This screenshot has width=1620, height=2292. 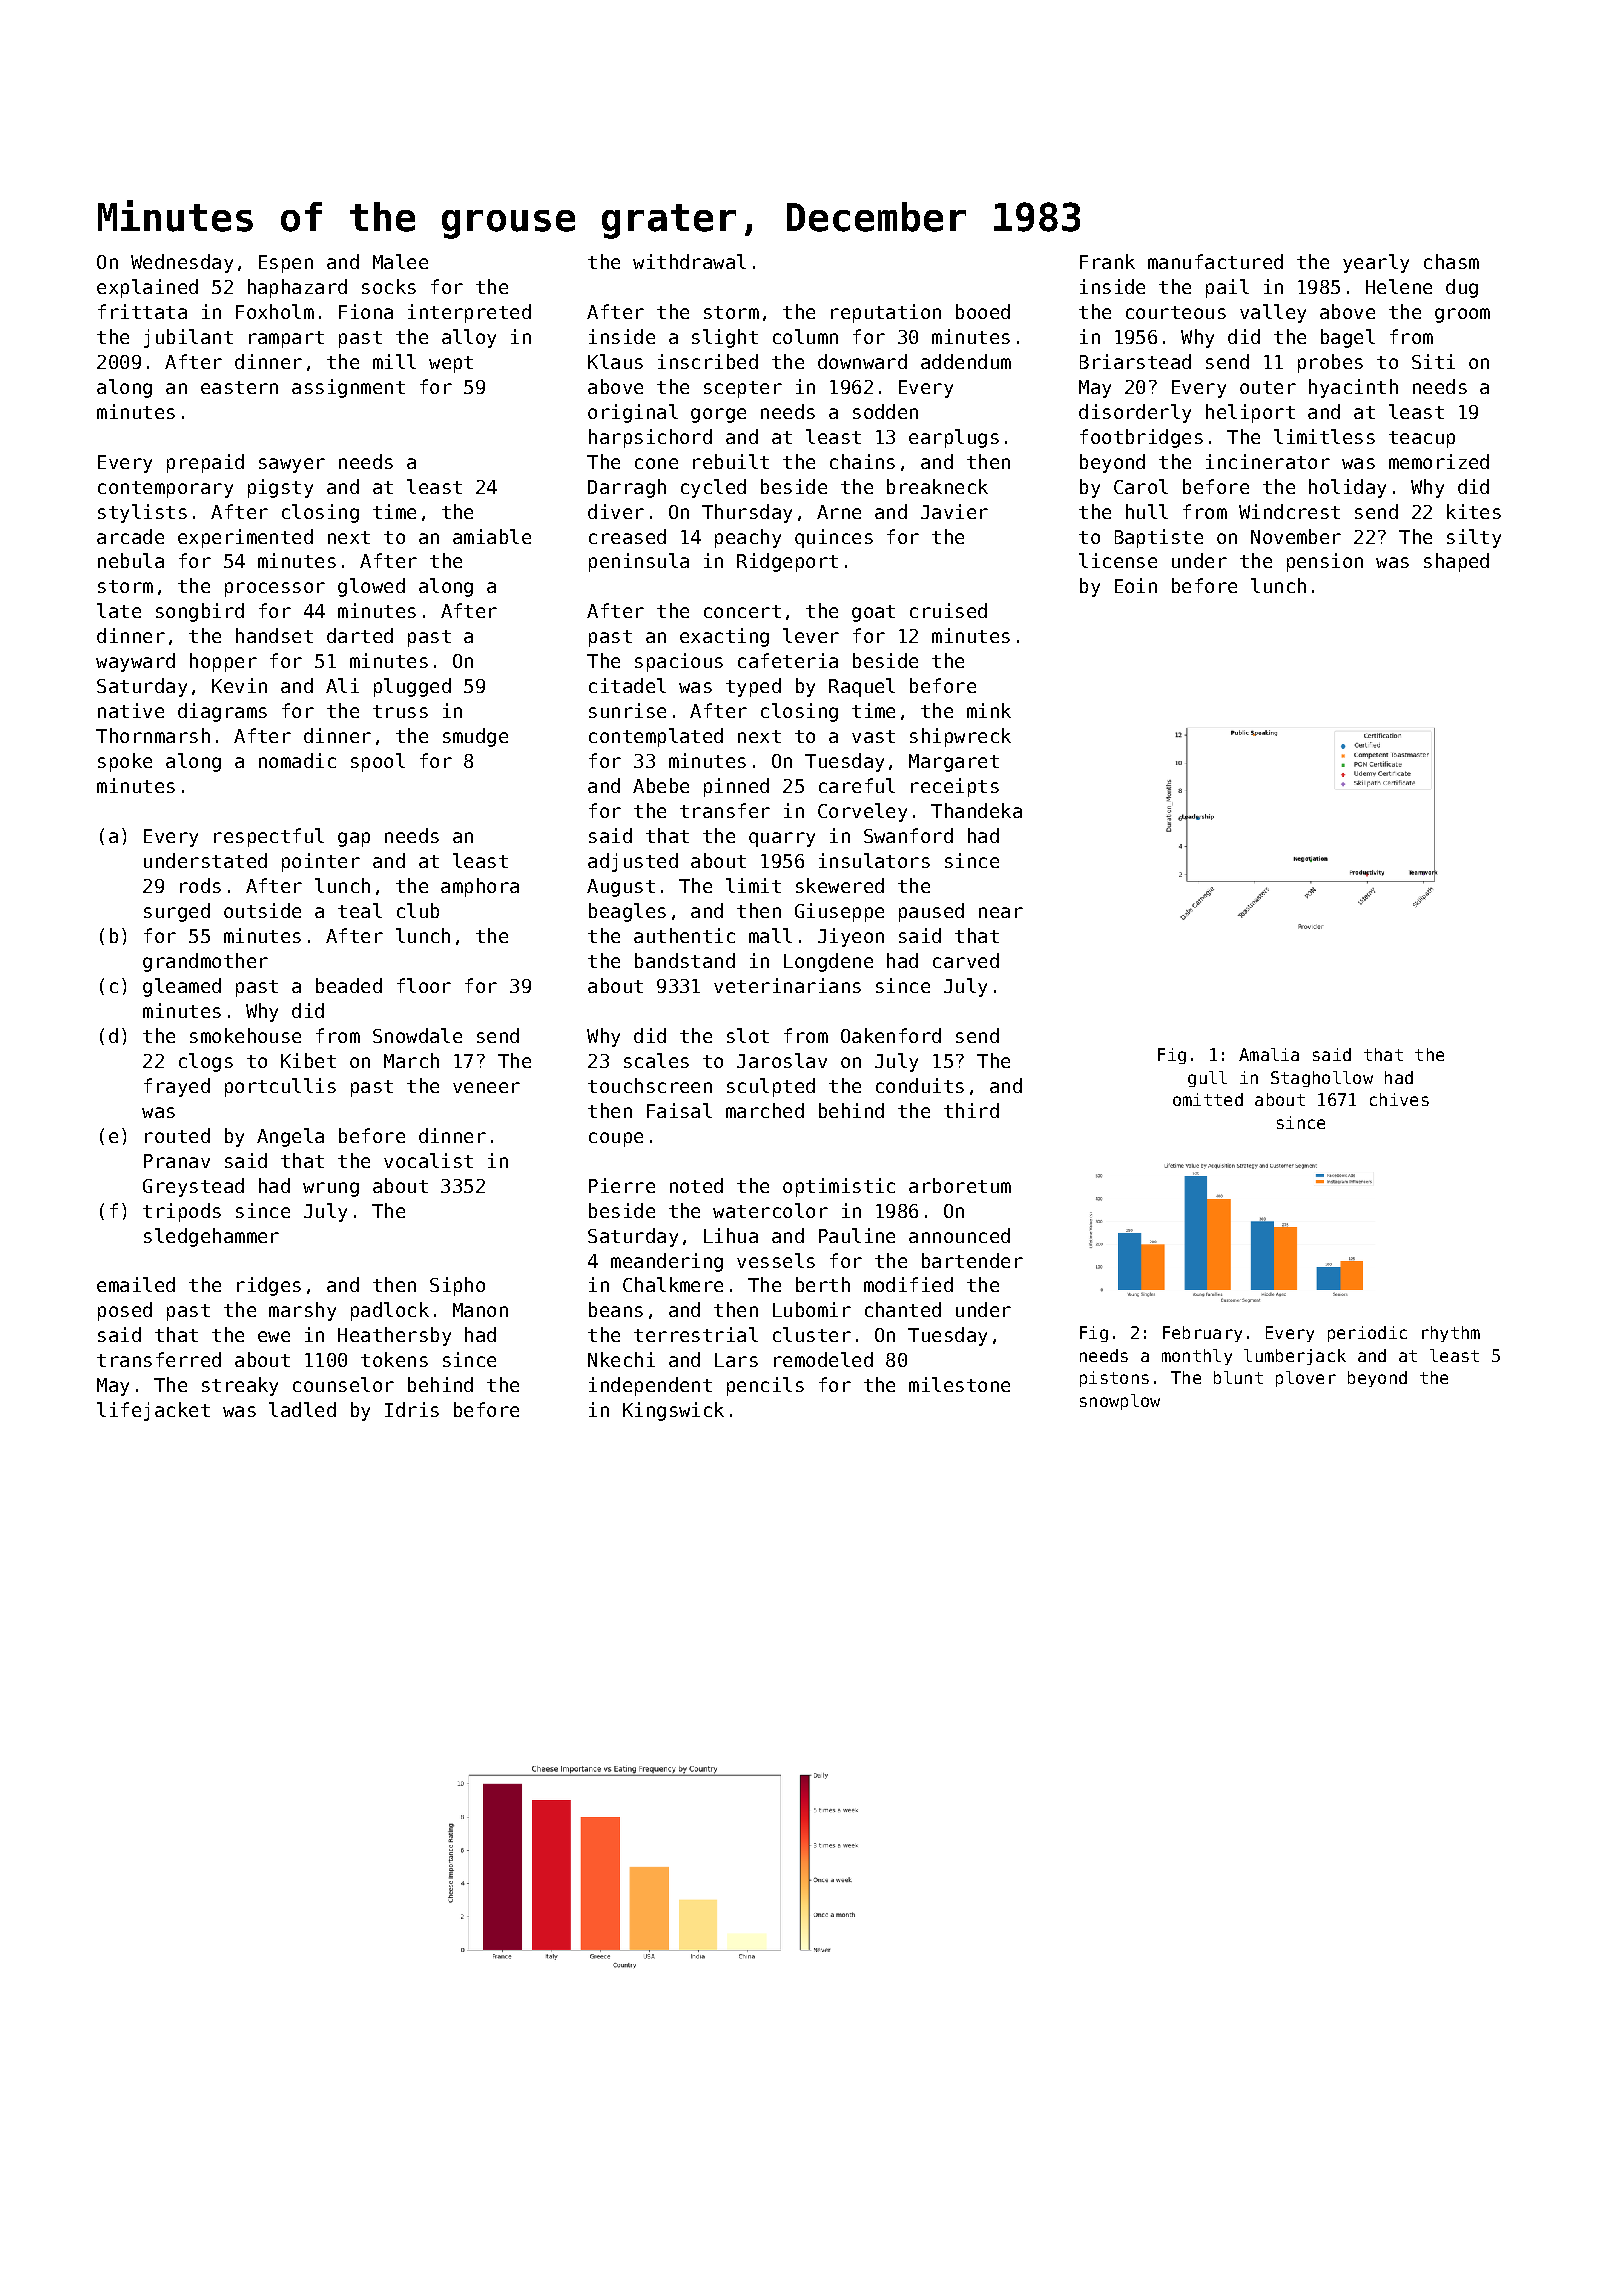 What do you see at coordinates (960, 1185) in the screenshot?
I see `arboretum` at bounding box center [960, 1185].
